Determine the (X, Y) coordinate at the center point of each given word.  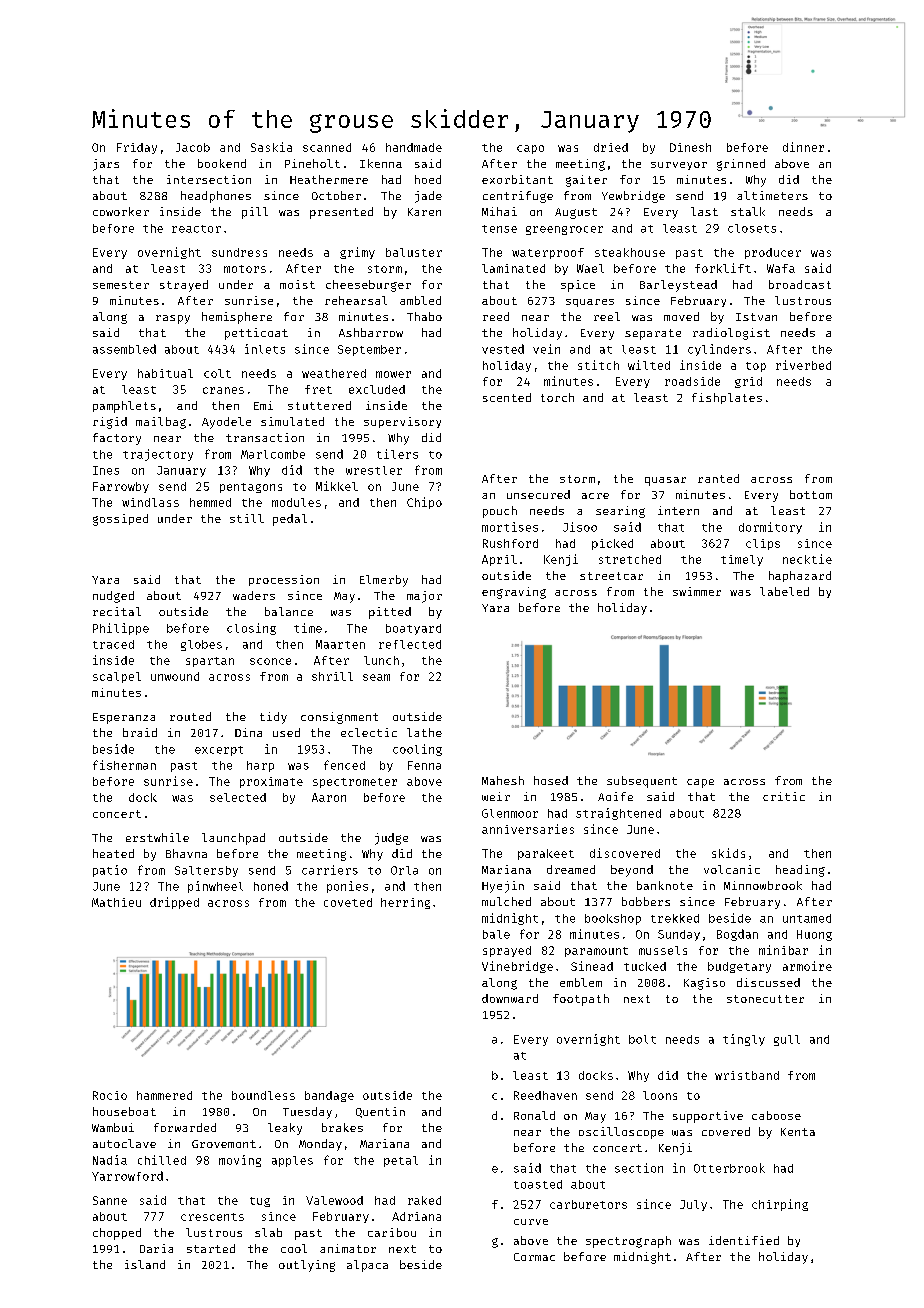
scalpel (117, 677)
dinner (803, 147)
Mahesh (503, 780)
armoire (807, 966)
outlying (307, 1266)
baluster (414, 252)
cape (700, 783)
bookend (222, 163)
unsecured (538, 494)
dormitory (770, 528)
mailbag (161, 423)
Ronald (534, 1115)
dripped (174, 903)
